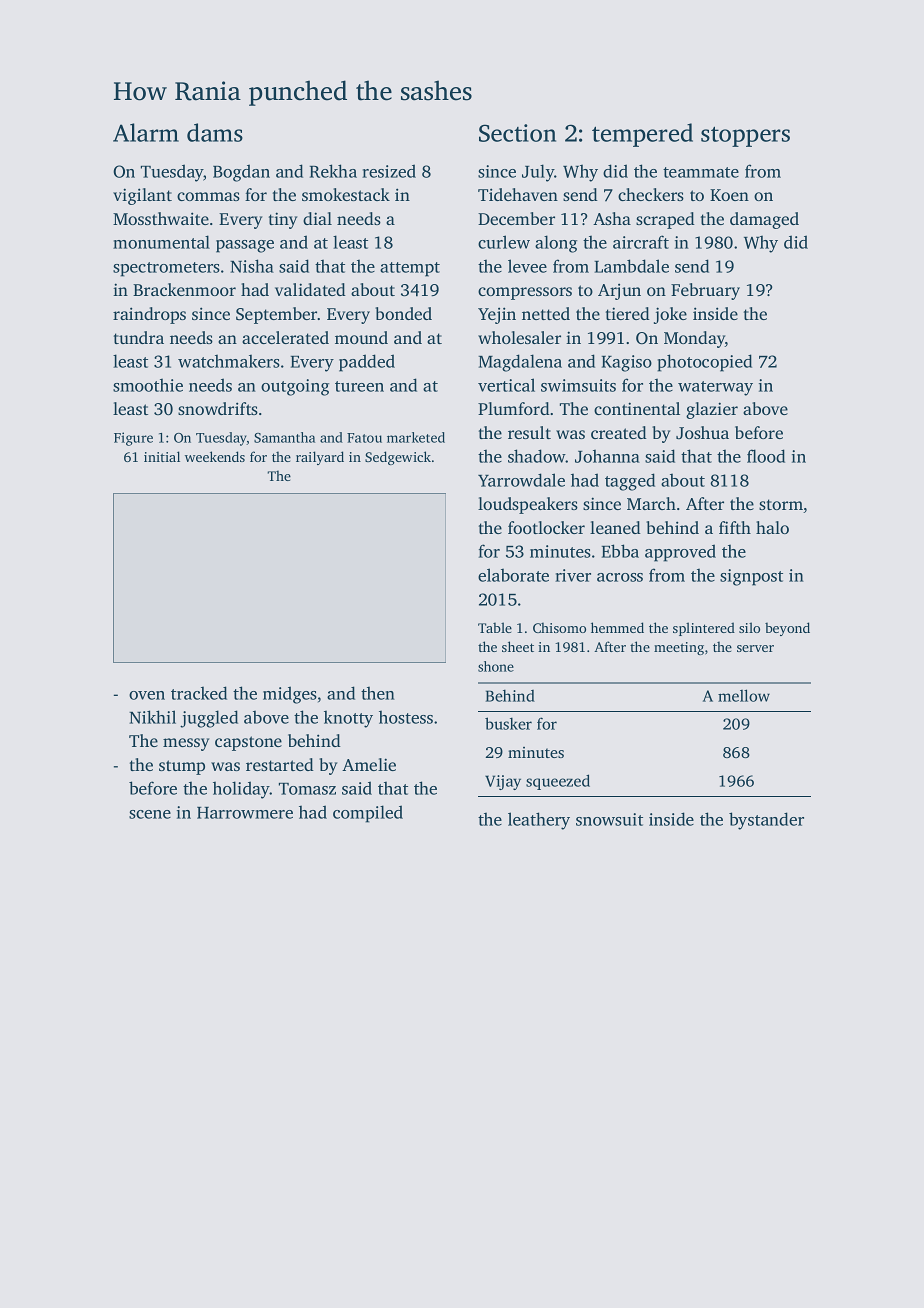 Image resolution: width=924 pixels, height=1308 pixels. What do you see at coordinates (715, 388) in the screenshot?
I see `waterway` at bounding box center [715, 388].
